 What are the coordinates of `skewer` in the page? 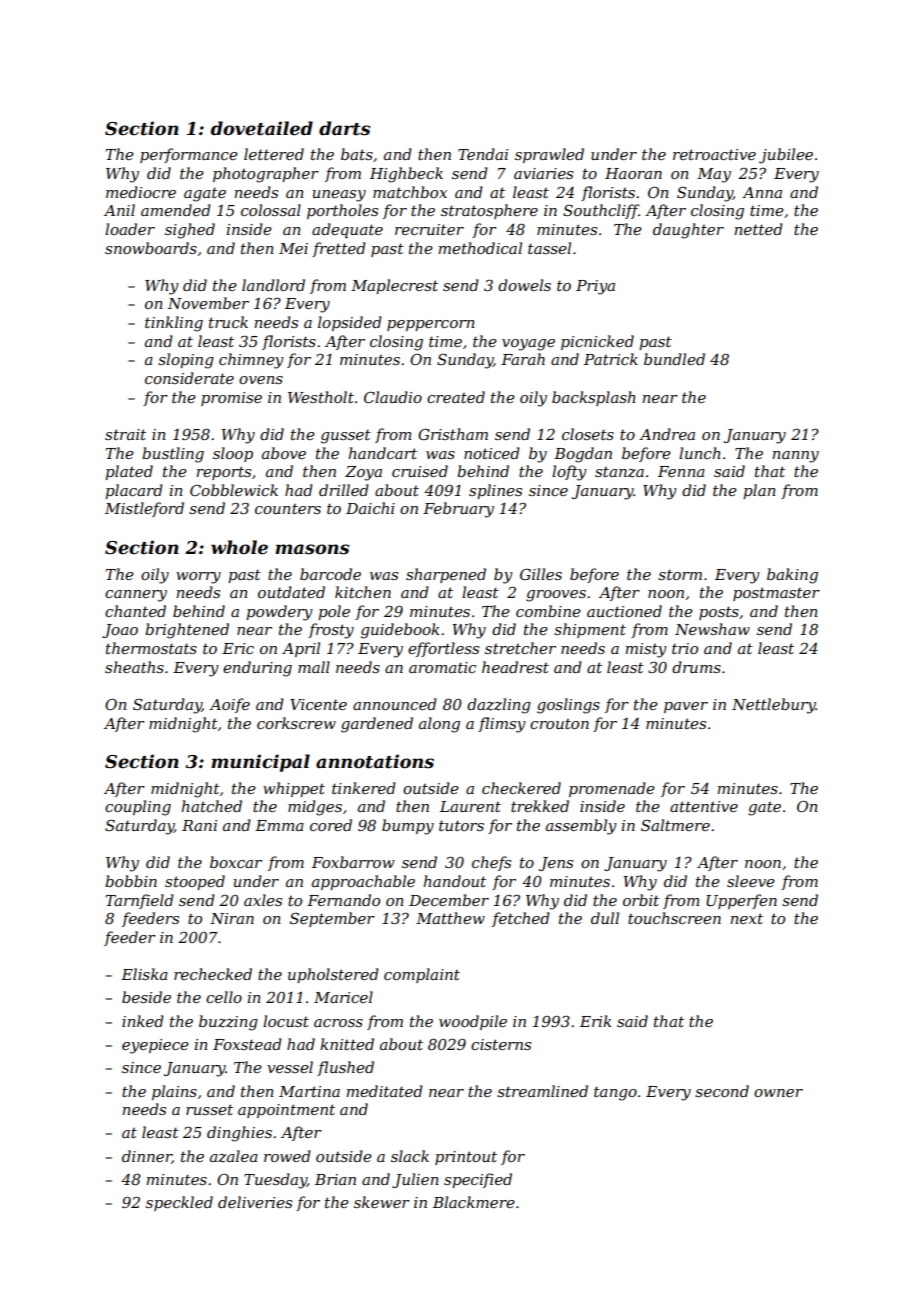 It's located at (382, 1202).
